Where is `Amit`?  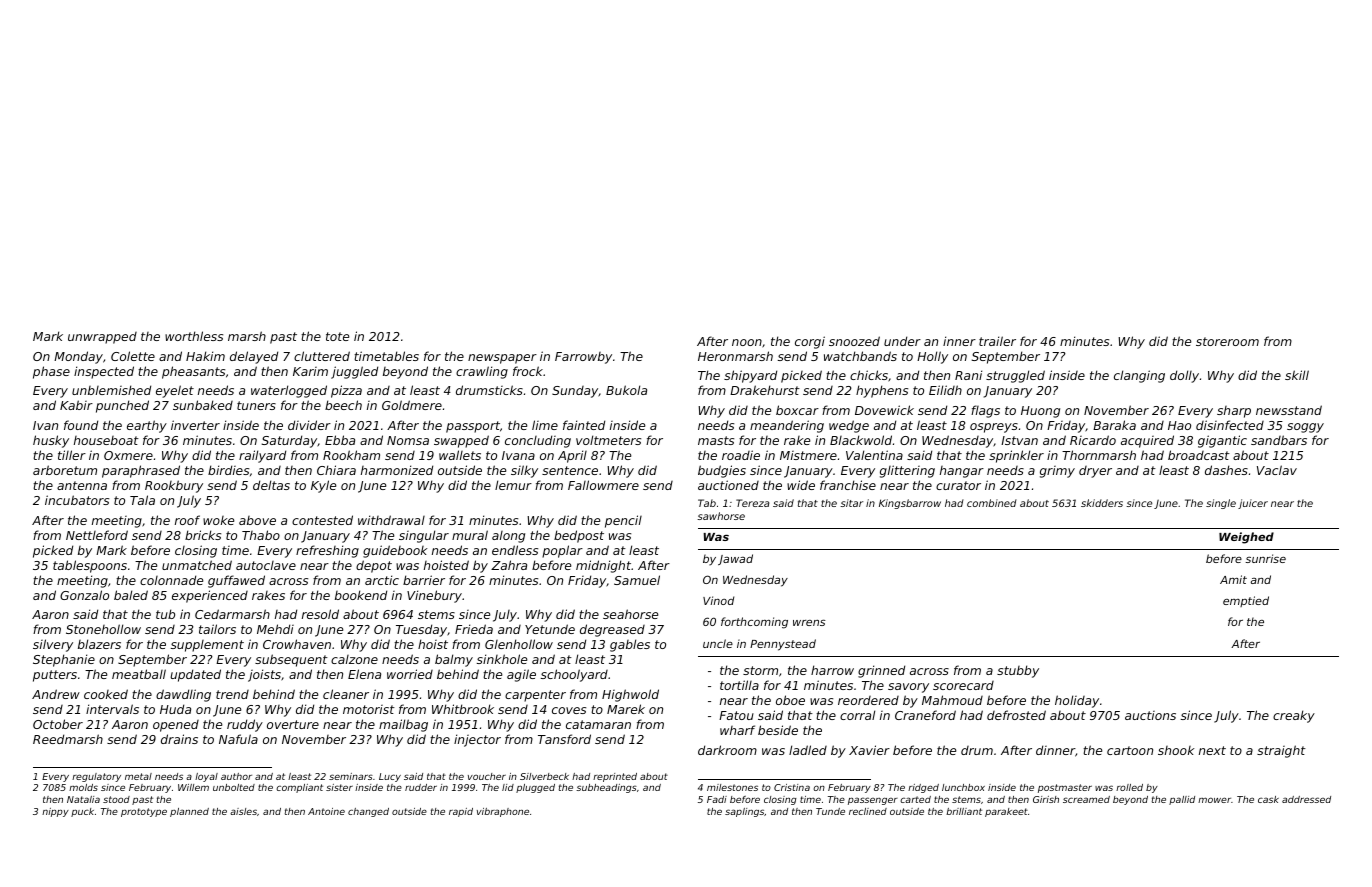
Amit is located at coordinates (1233, 579).
